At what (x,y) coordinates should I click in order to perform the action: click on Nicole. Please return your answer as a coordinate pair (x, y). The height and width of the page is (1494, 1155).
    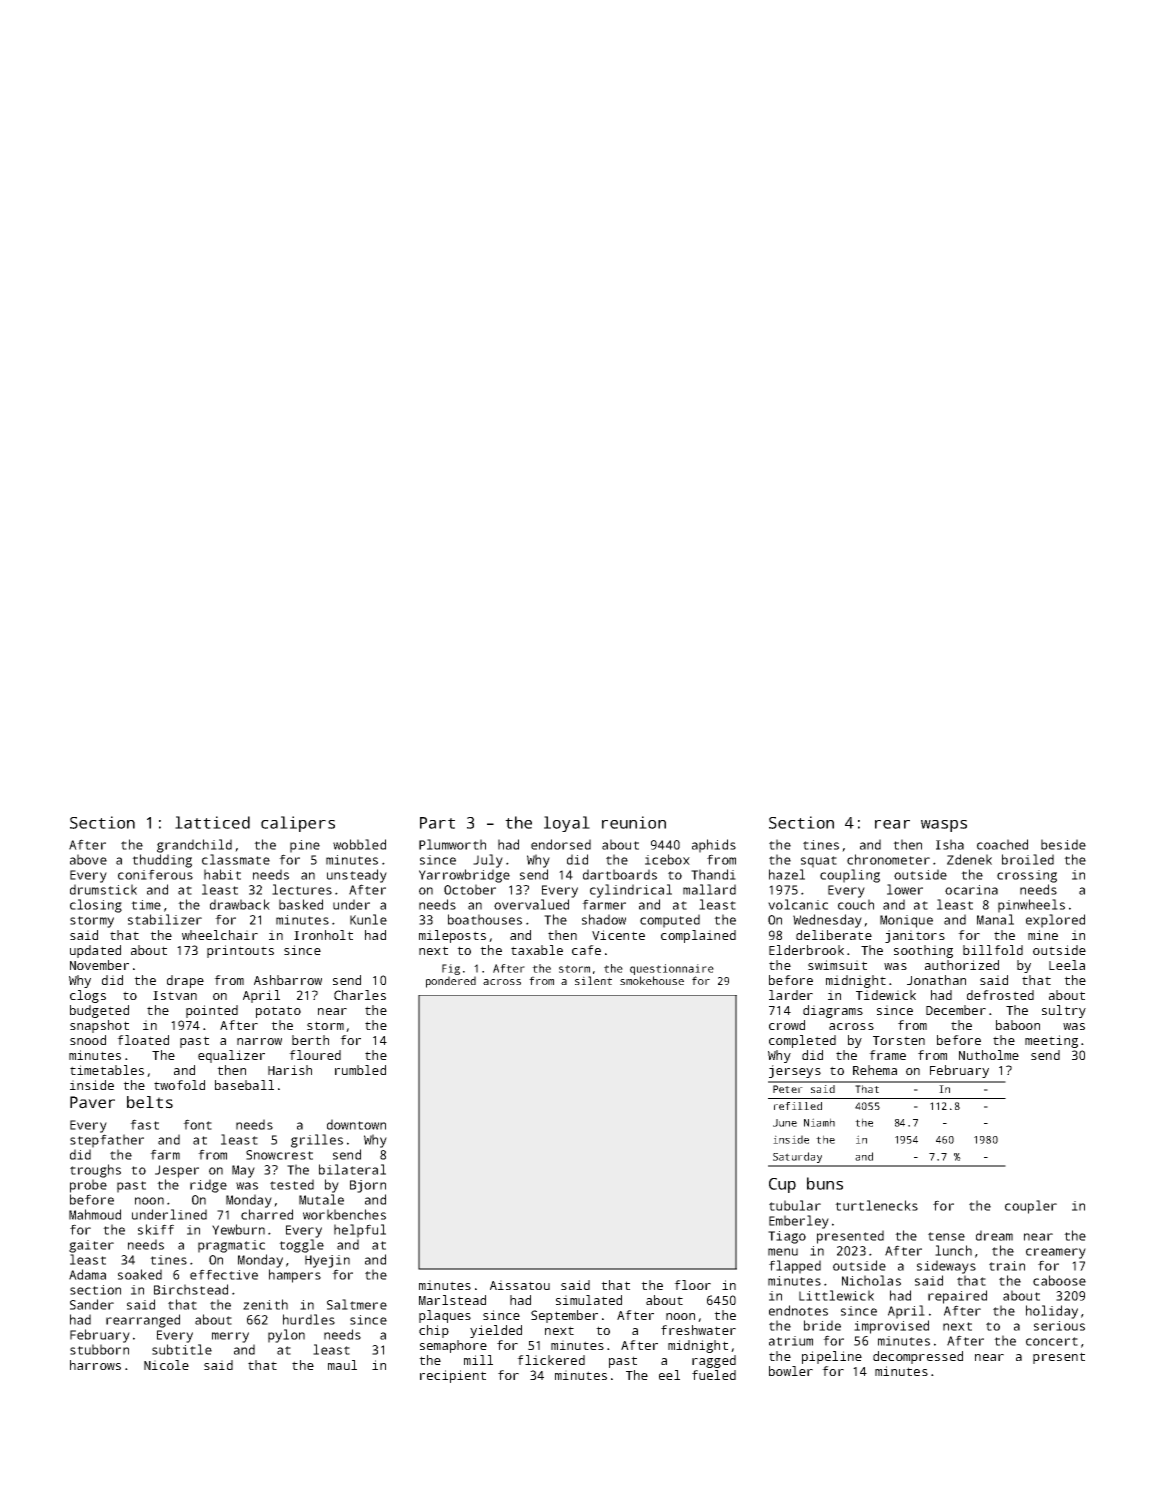
    Looking at the image, I should click on (166, 1365).
